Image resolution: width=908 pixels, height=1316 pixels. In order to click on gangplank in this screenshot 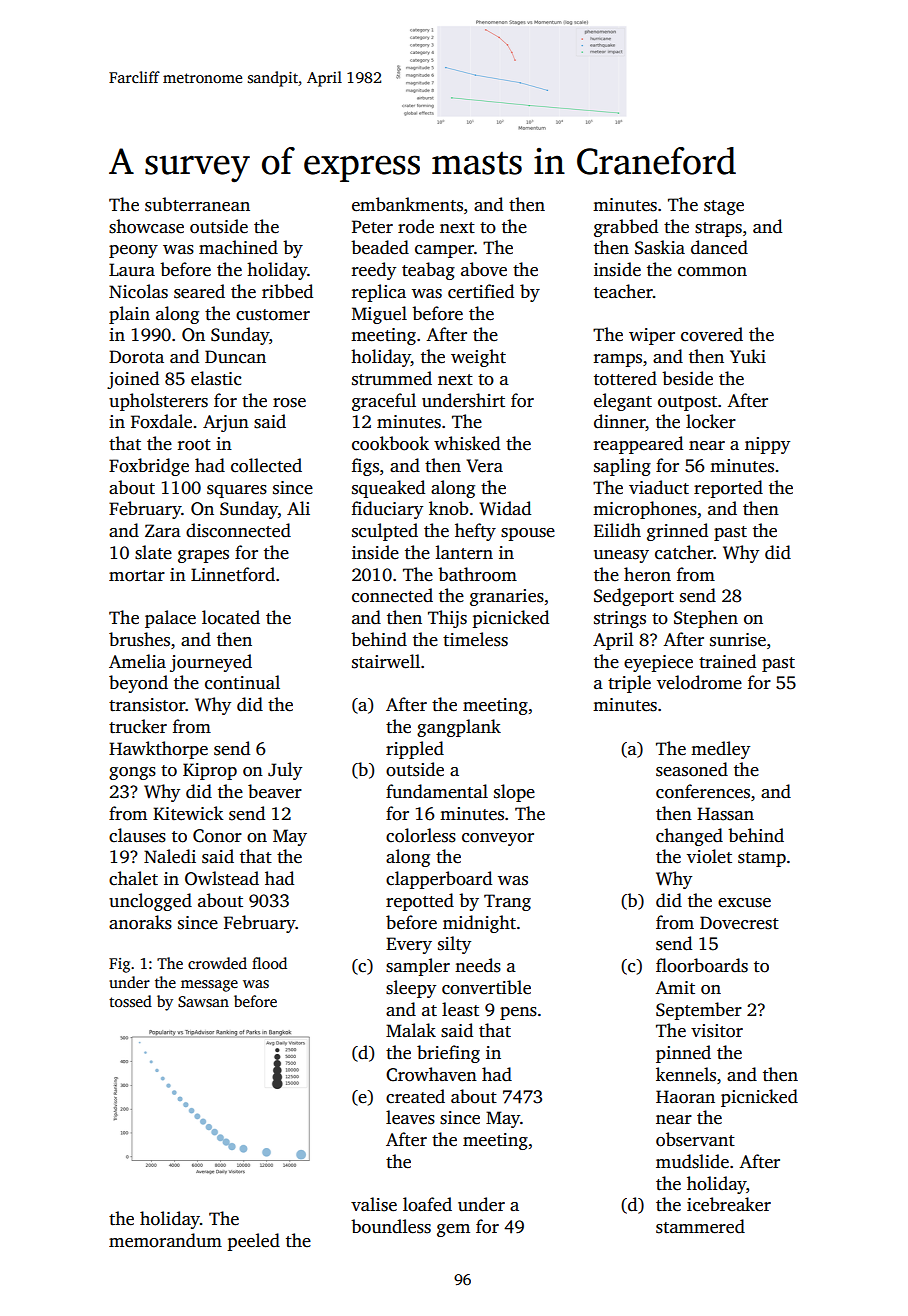, I will do `click(459, 728)`.
